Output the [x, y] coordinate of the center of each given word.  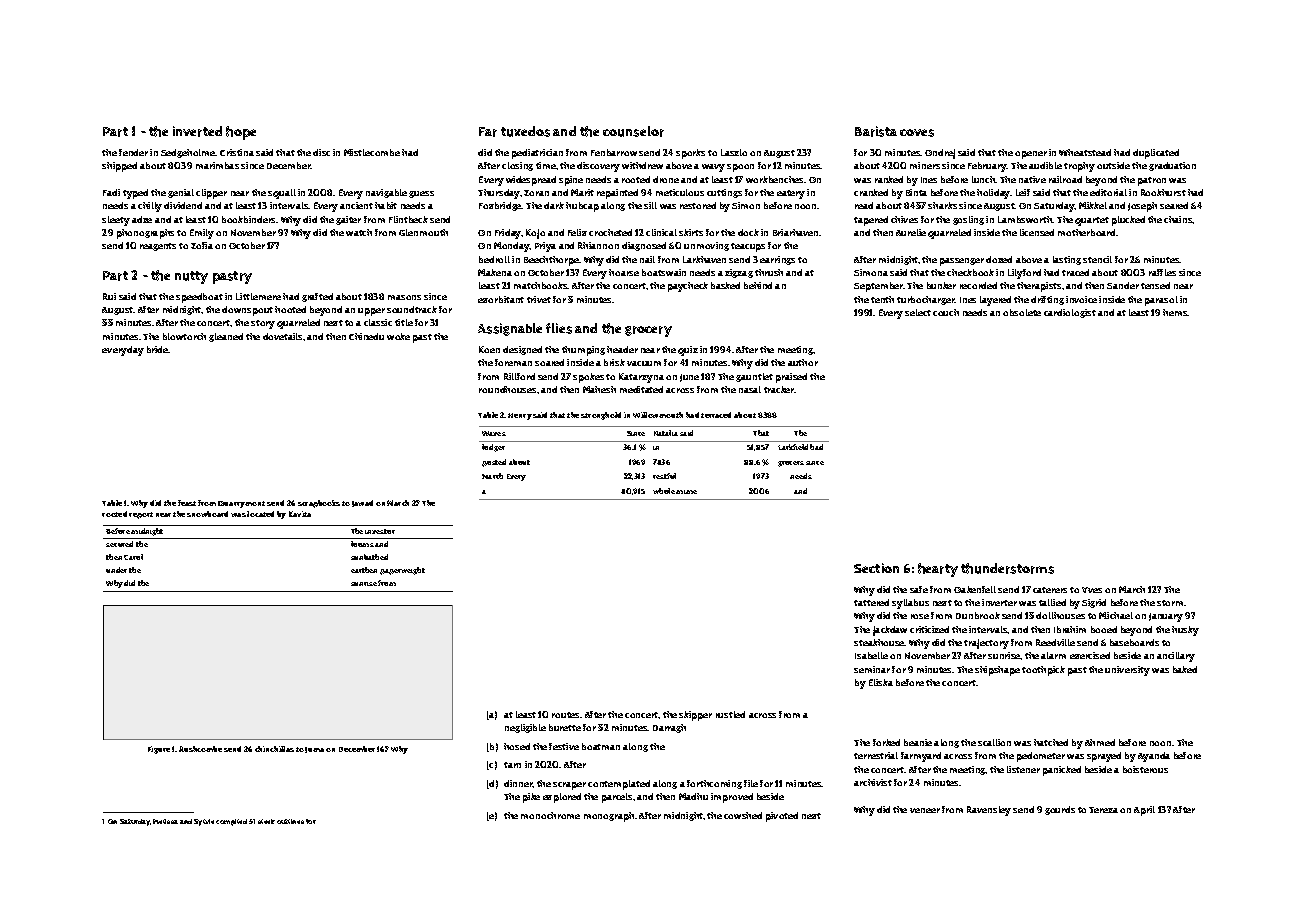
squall [282, 194]
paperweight [402, 571]
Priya [545, 247]
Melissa [165, 821]
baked [1185, 669]
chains [1178, 219]
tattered [871, 602]
